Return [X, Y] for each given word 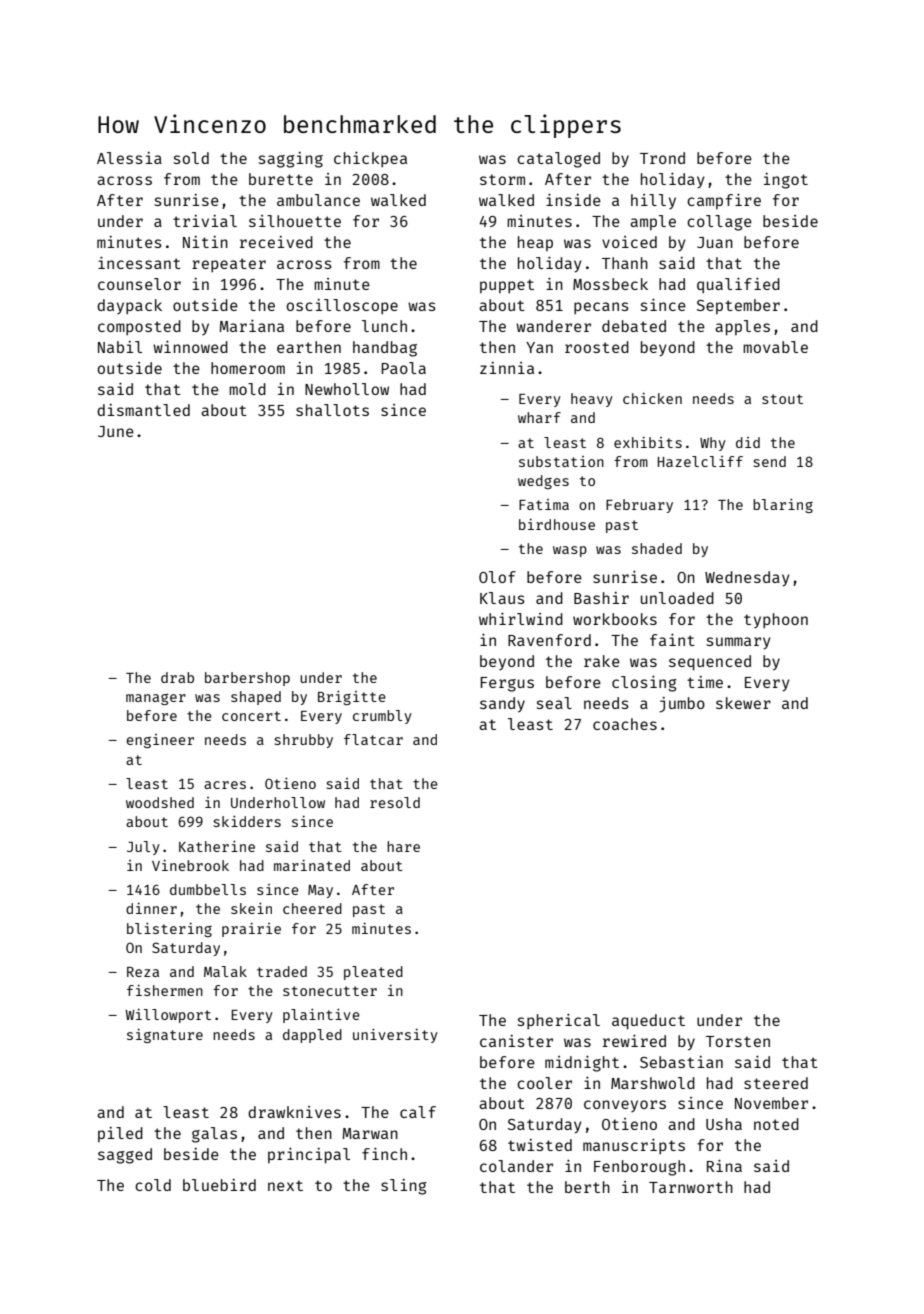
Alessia [129, 158]
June [116, 431]
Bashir [601, 598]
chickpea [370, 159]
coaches [625, 724]
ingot [786, 181]
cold [153, 1185]
